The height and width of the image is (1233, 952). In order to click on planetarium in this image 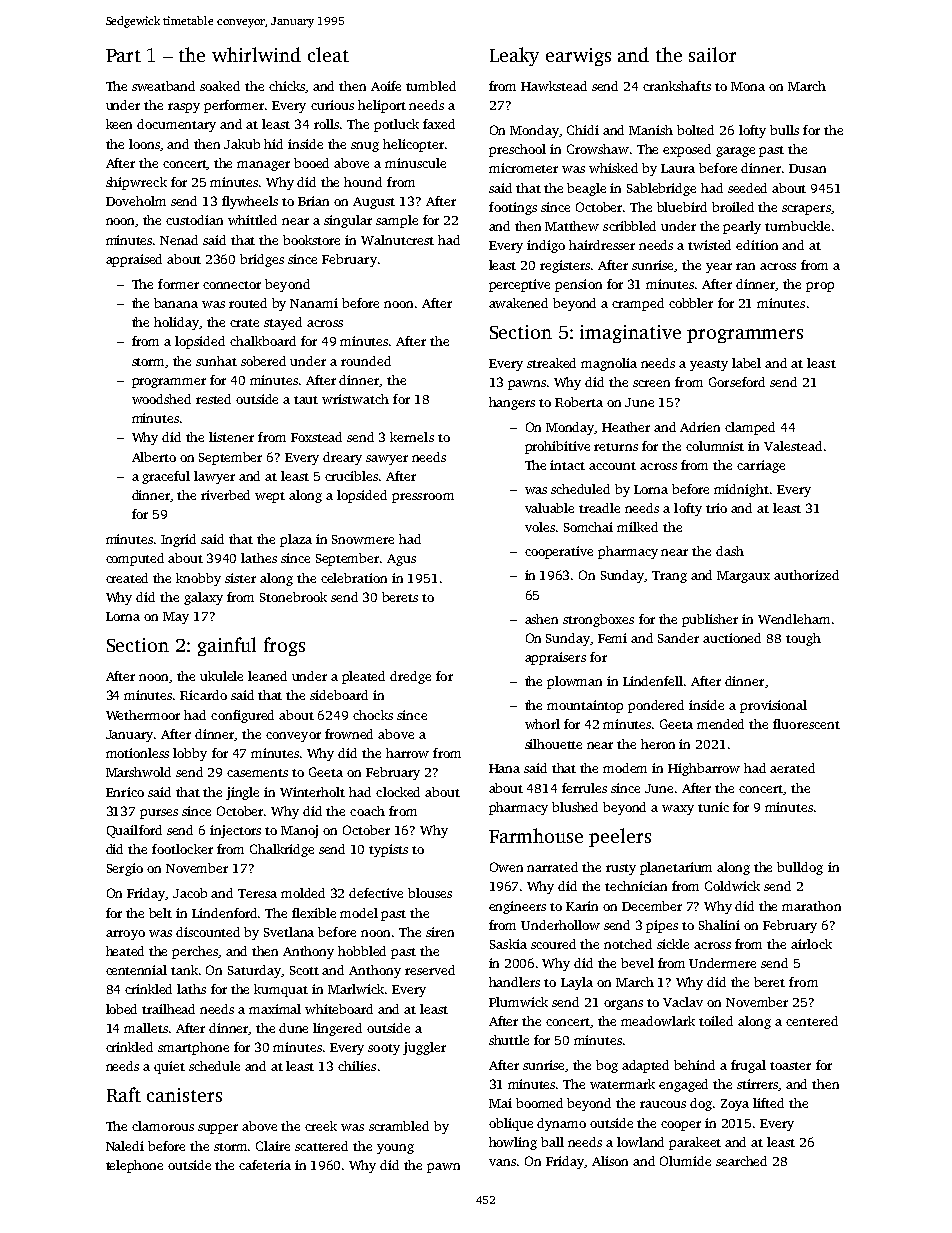, I will do `click(676, 868)`.
